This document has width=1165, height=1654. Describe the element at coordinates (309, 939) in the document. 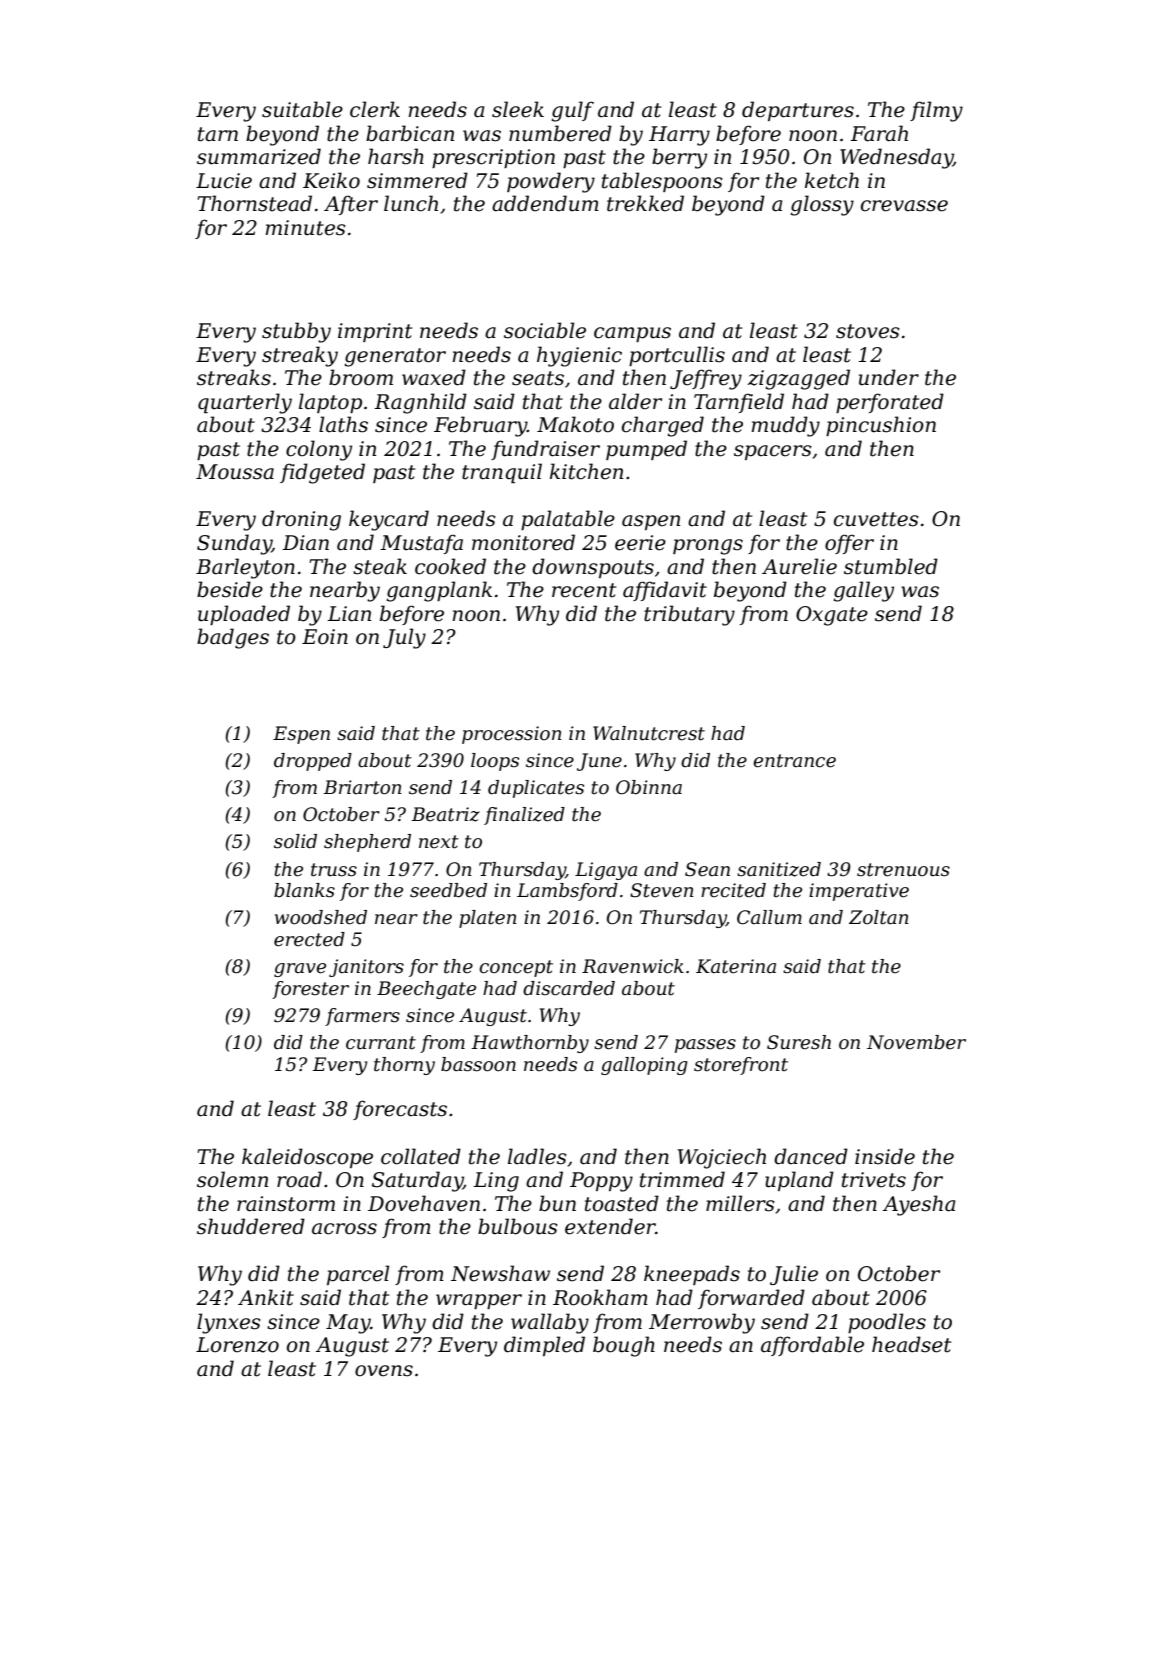

I see `erected` at that location.
